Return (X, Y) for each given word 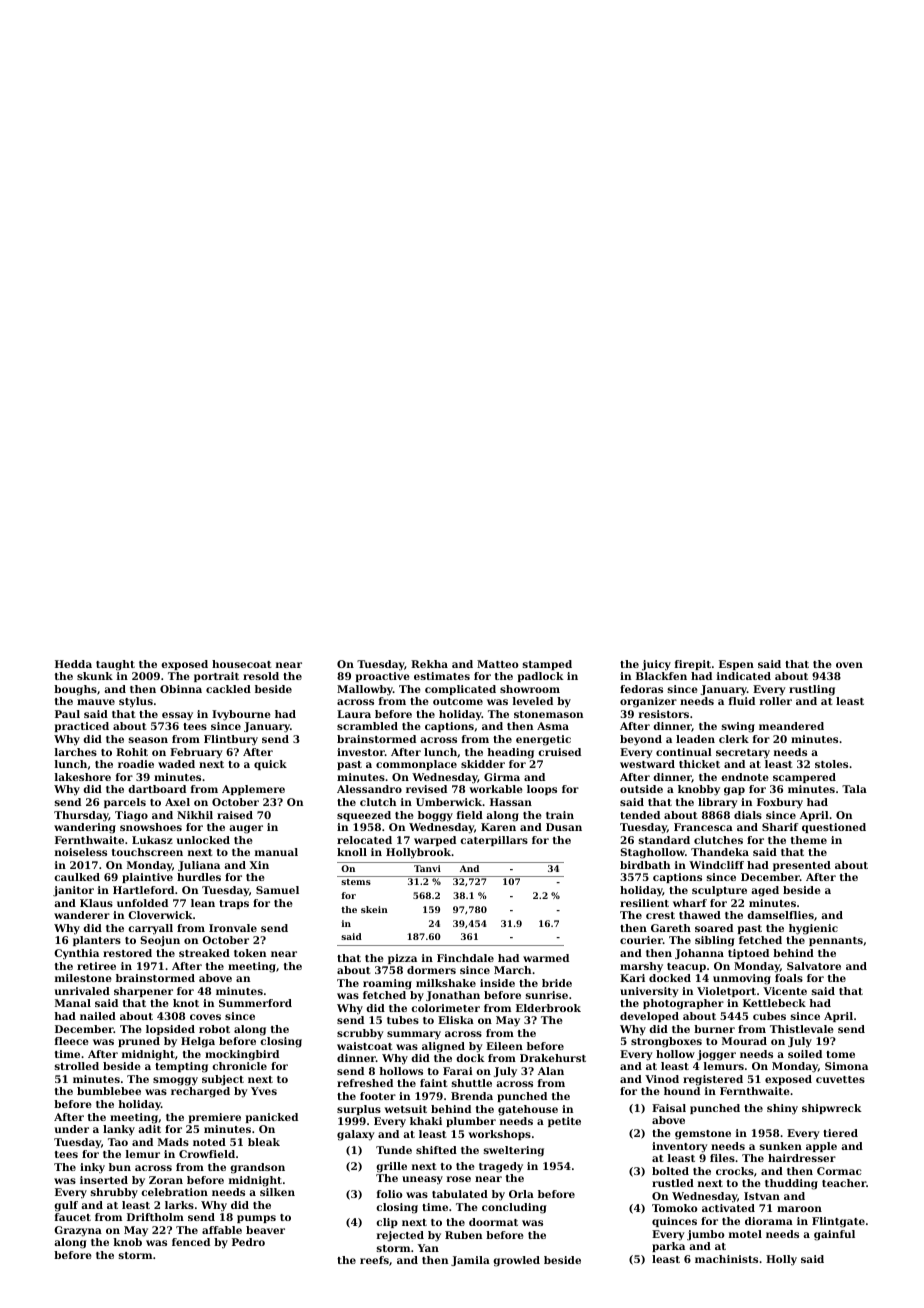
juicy (656, 665)
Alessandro (369, 789)
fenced (191, 1242)
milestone (83, 978)
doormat (493, 1222)
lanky (119, 1130)
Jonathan (453, 996)
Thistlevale (802, 1029)
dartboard (157, 789)
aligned (443, 1047)
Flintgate (838, 1222)
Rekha (429, 664)
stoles (831, 764)
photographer (683, 1004)
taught (115, 665)
